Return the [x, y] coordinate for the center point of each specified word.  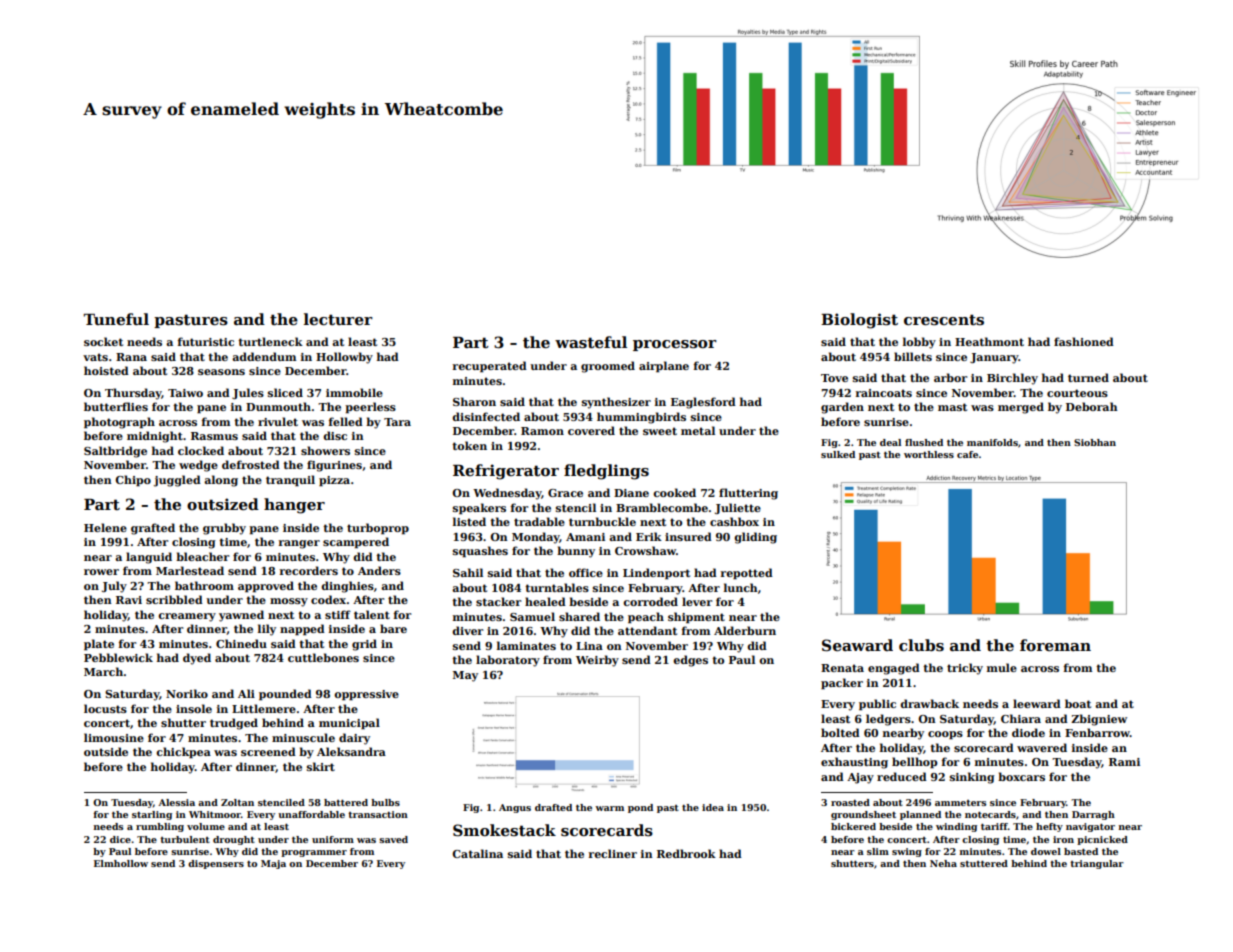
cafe [967, 454]
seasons [221, 372]
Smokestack [504, 830]
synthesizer [616, 403]
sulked [838, 454]
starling [152, 815]
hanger [294, 506]
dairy [354, 739]
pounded [285, 695]
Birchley [1012, 379]
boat [1078, 703]
